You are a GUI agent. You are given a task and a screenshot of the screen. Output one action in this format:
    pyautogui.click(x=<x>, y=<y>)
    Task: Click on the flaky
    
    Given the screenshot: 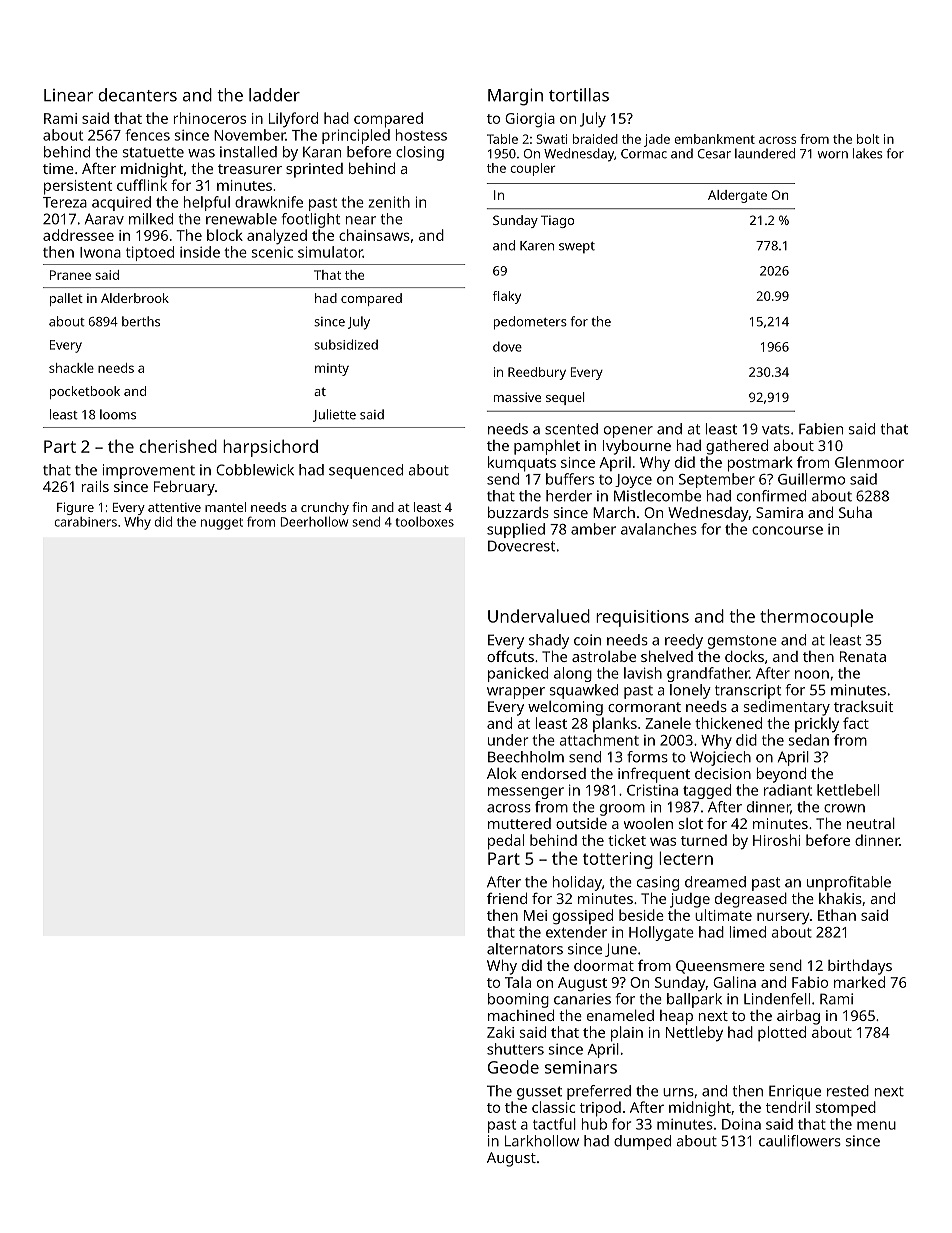 What is the action you would take?
    pyautogui.click(x=507, y=297)
